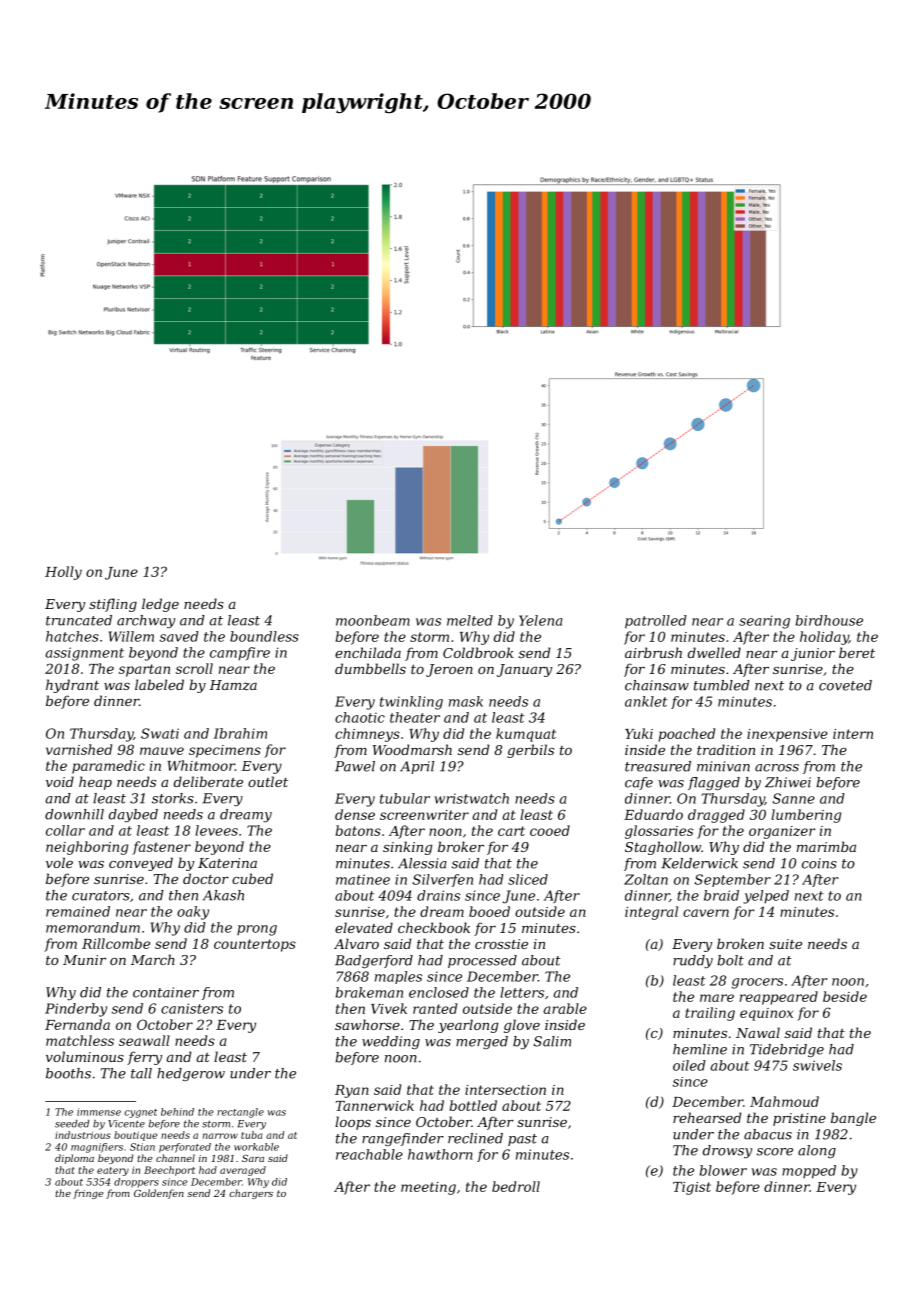 The height and width of the screenshot is (1308, 924). What do you see at coordinates (656, 622) in the screenshot?
I see `patrolled` at bounding box center [656, 622].
